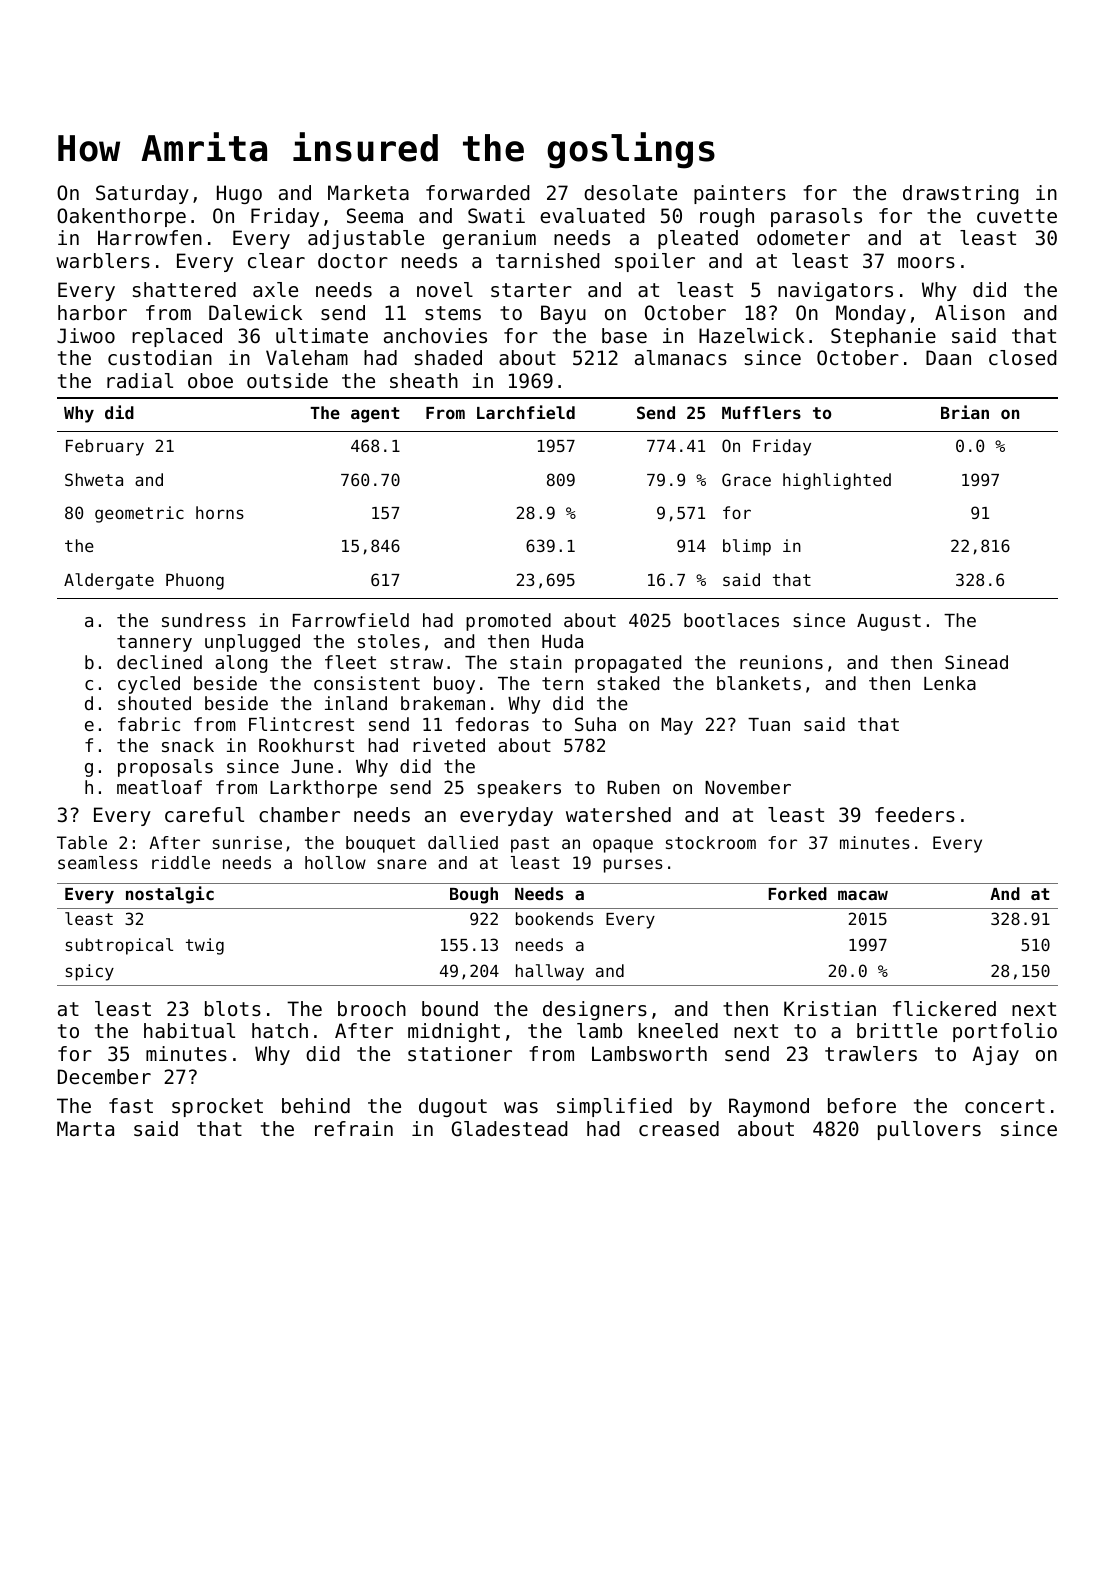  Describe the element at coordinates (233, 1009) in the screenshot. I see `blots` at that location.
